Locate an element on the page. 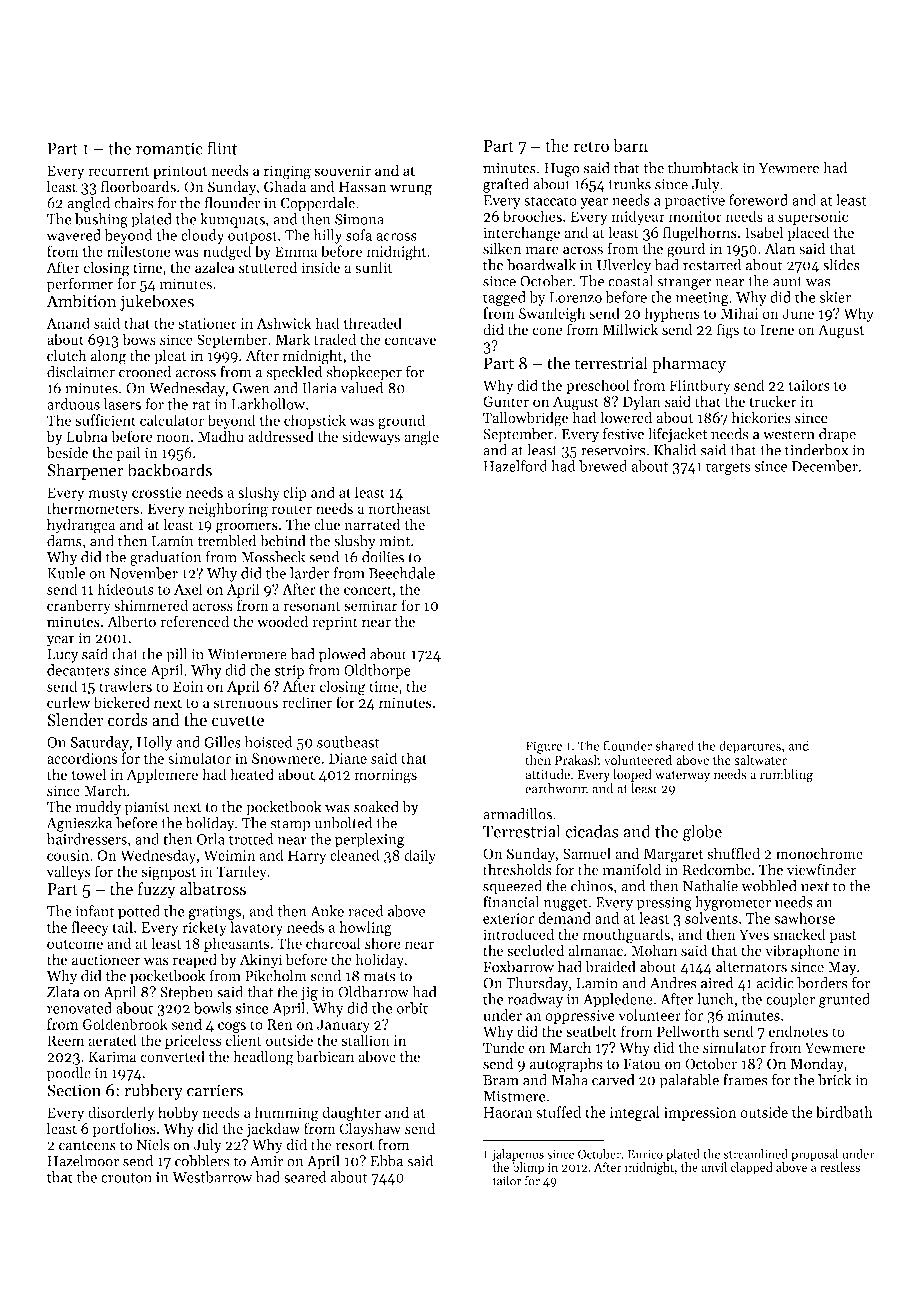  barn is located at coordinates (630, 145).
